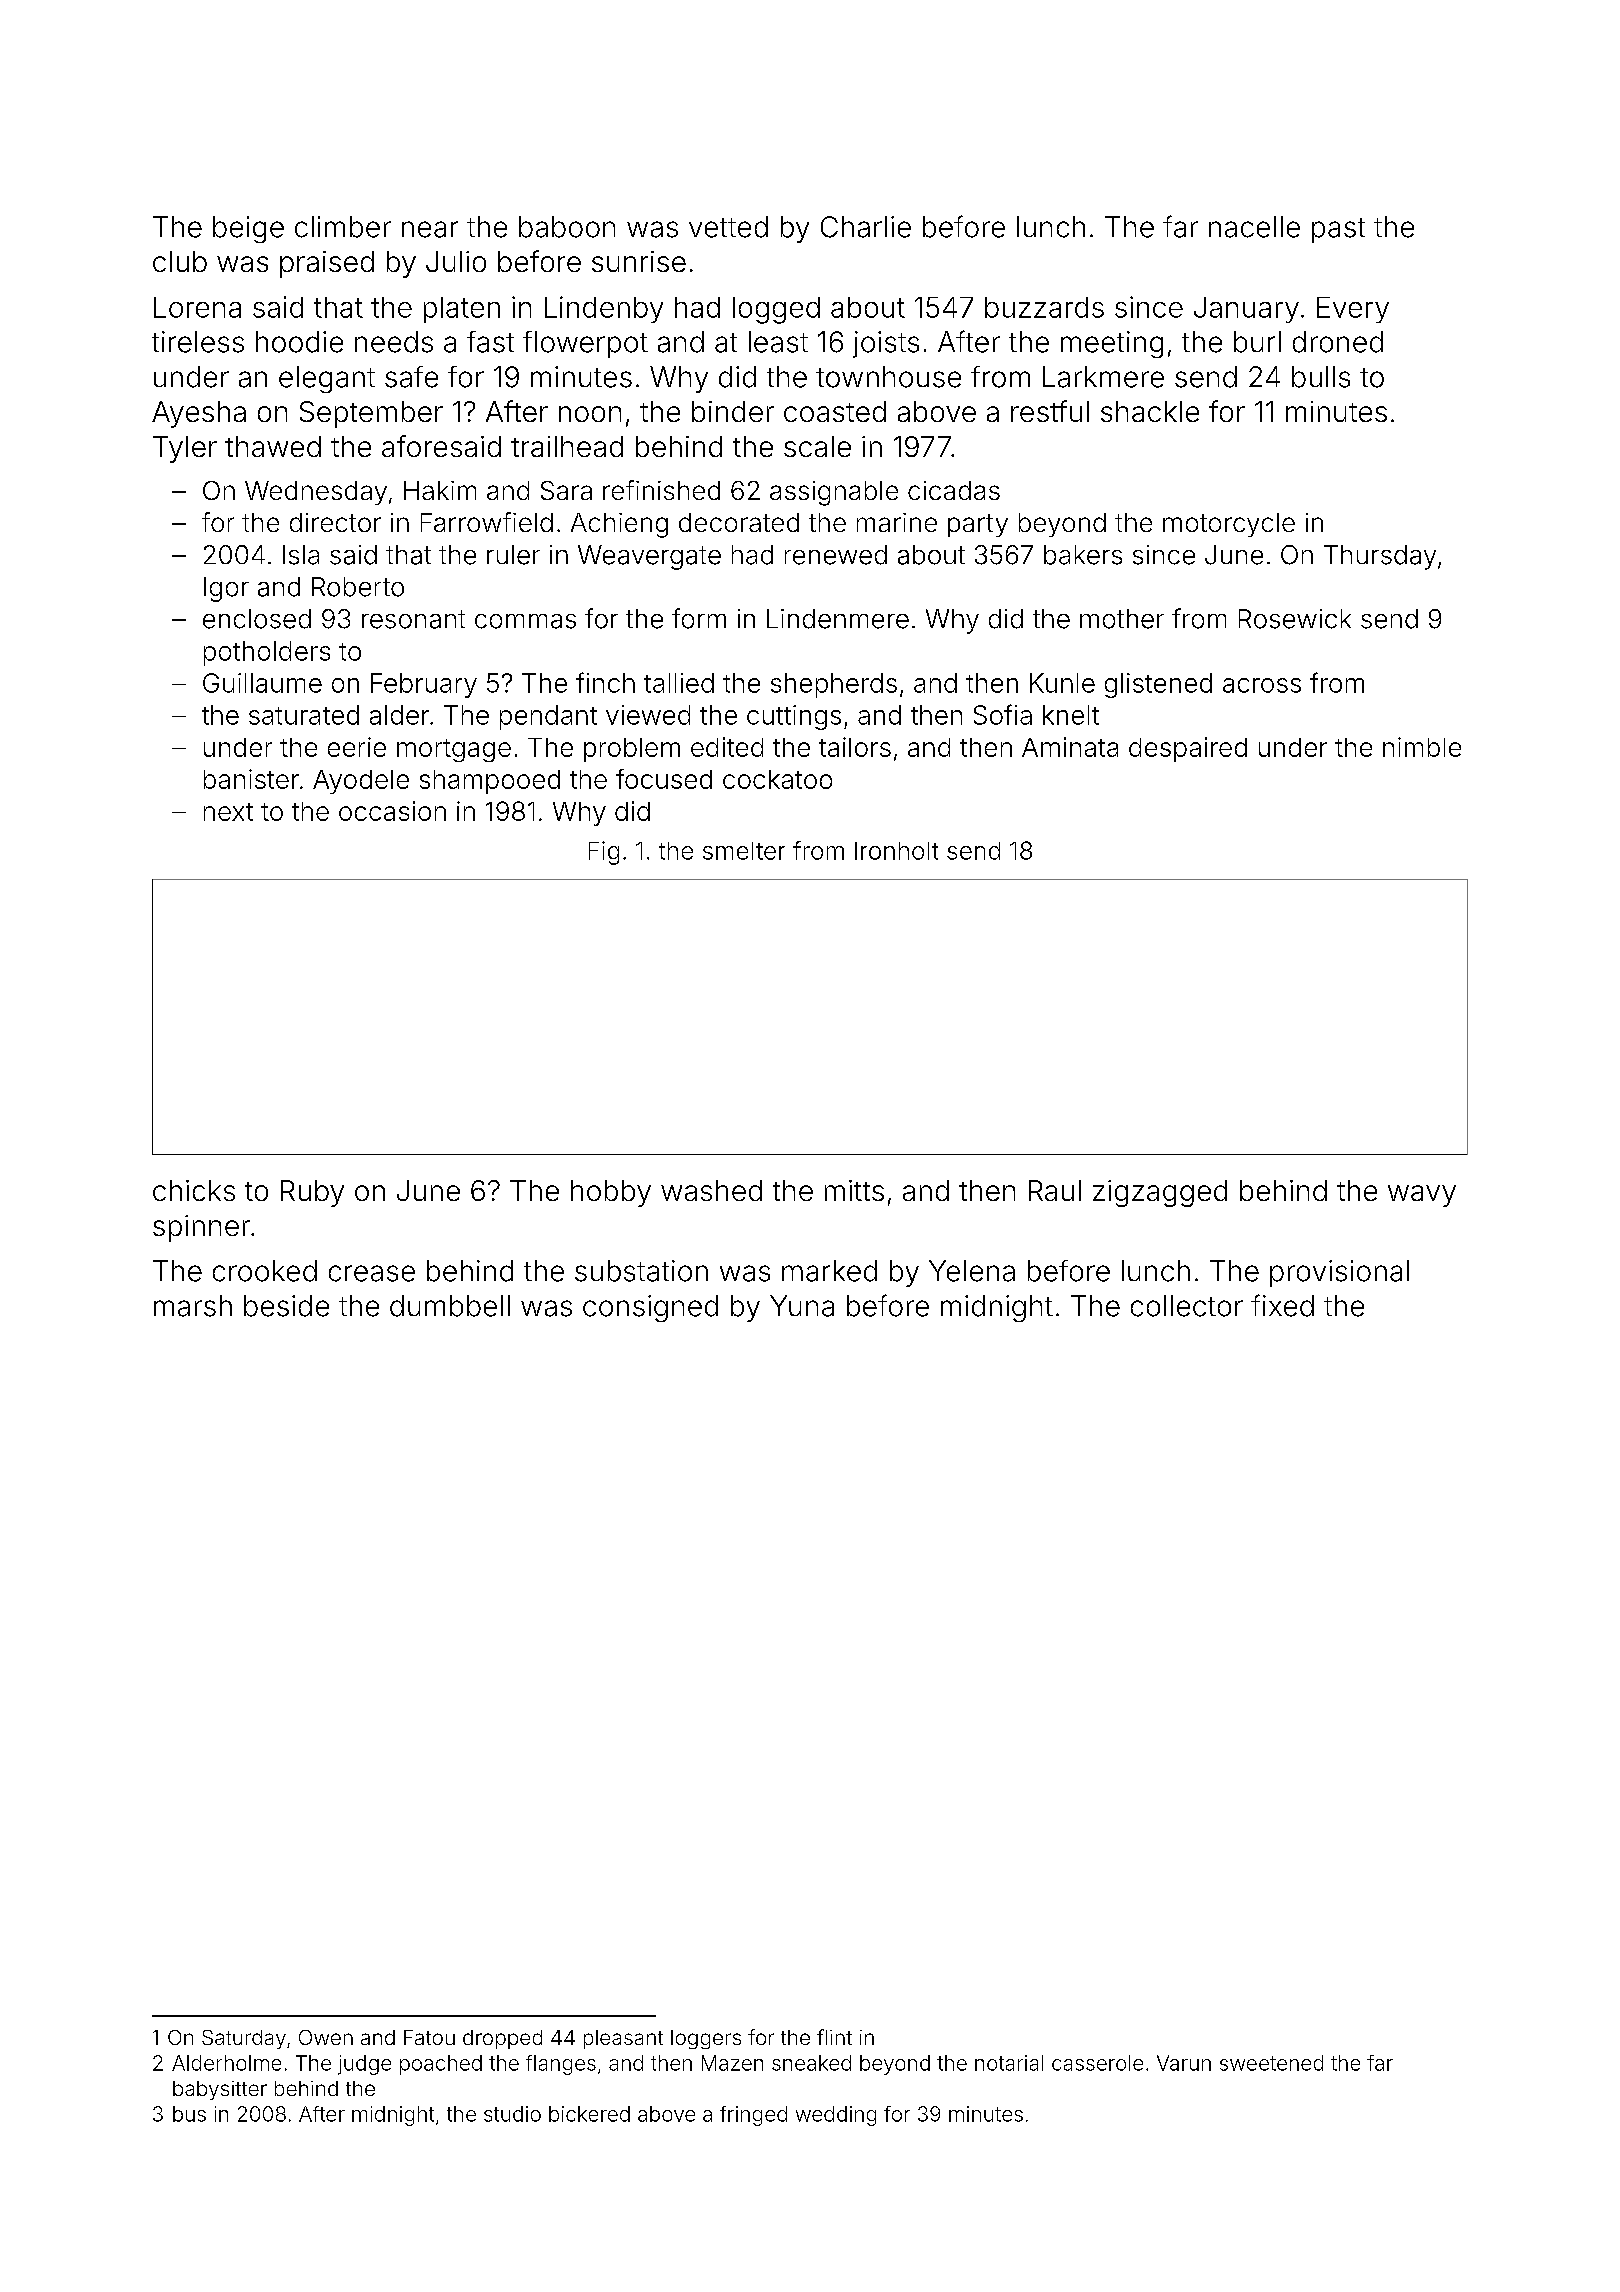  I want to click on beside, so click(286, 1306).
